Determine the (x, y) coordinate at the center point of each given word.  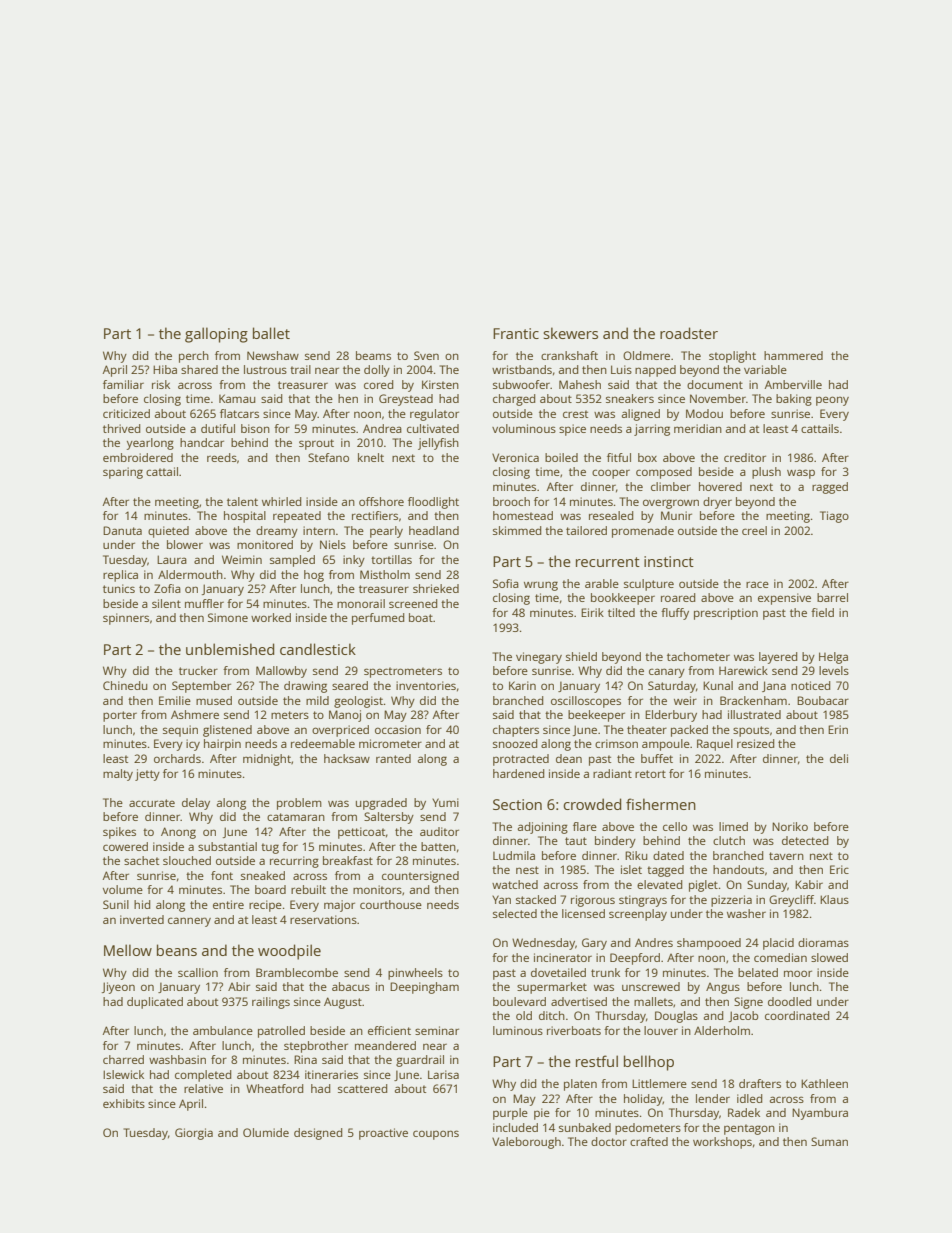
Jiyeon (118, 988)
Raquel (715, 745)
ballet (271, 333)
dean (569, 758)
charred (123, 1059)
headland (434, 530)
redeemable (323, 743)
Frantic (516, 333)
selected (515, 913)
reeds (222, 457)
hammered (793, 355)
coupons (436, 1135)
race (757, 584)
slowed (829, 957)
